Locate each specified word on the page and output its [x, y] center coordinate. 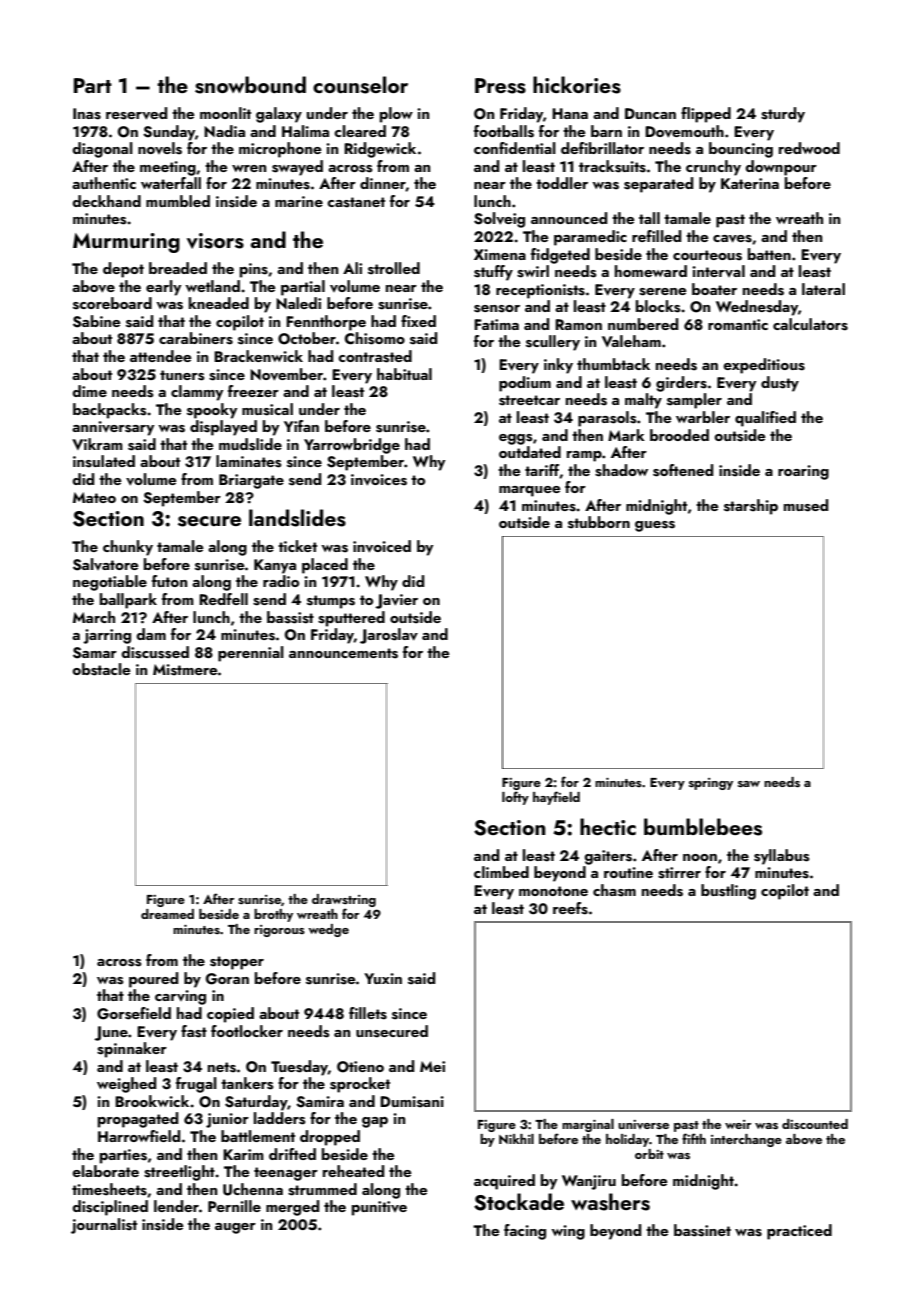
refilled [656, 236]
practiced [799, 1232]
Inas [87, 114]
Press [500, 86]
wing [568, 1232]
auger [235, 1228]
